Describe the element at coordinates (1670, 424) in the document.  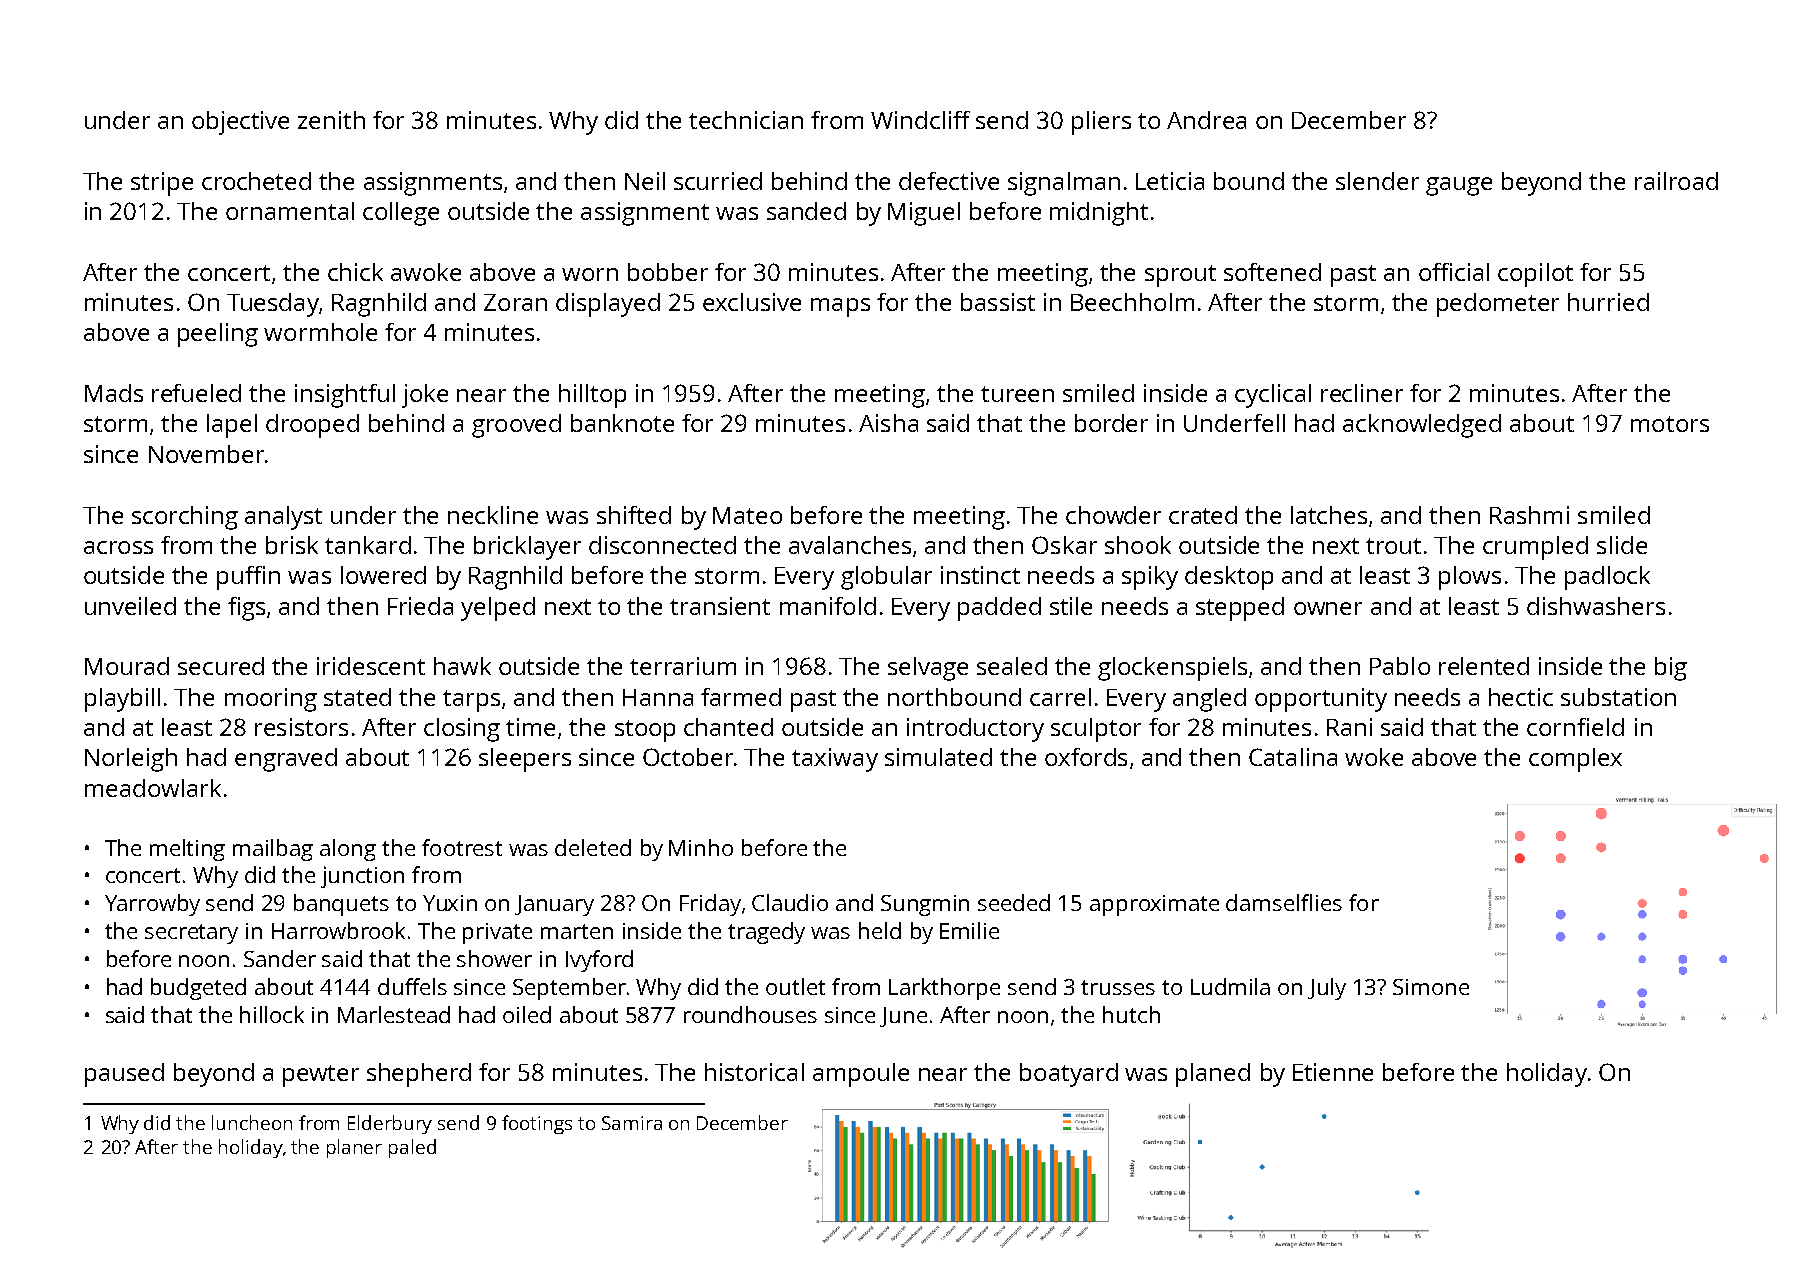
I see `motors` at that location.
